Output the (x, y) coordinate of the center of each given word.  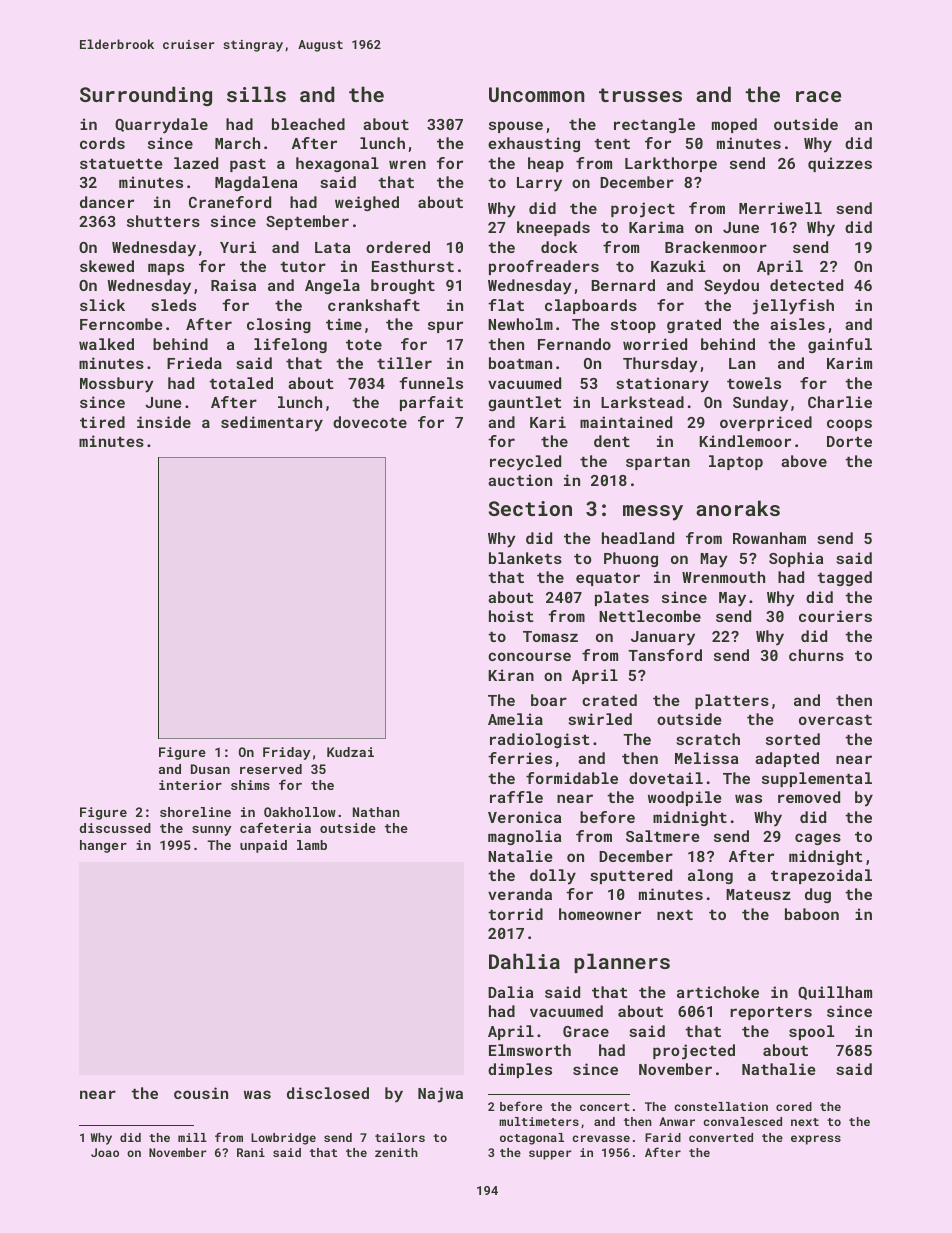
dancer (107, 202)
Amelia (515, 719)
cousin (201, 1093)
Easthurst (413, 266)
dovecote (370, 422)
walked (106, 344)
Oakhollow (300, 812)
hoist (511, 616)
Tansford (665, 655)
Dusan (210, 769)
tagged (844, 578)
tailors (400, 1137)
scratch (708, 739)
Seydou (731, 287)
